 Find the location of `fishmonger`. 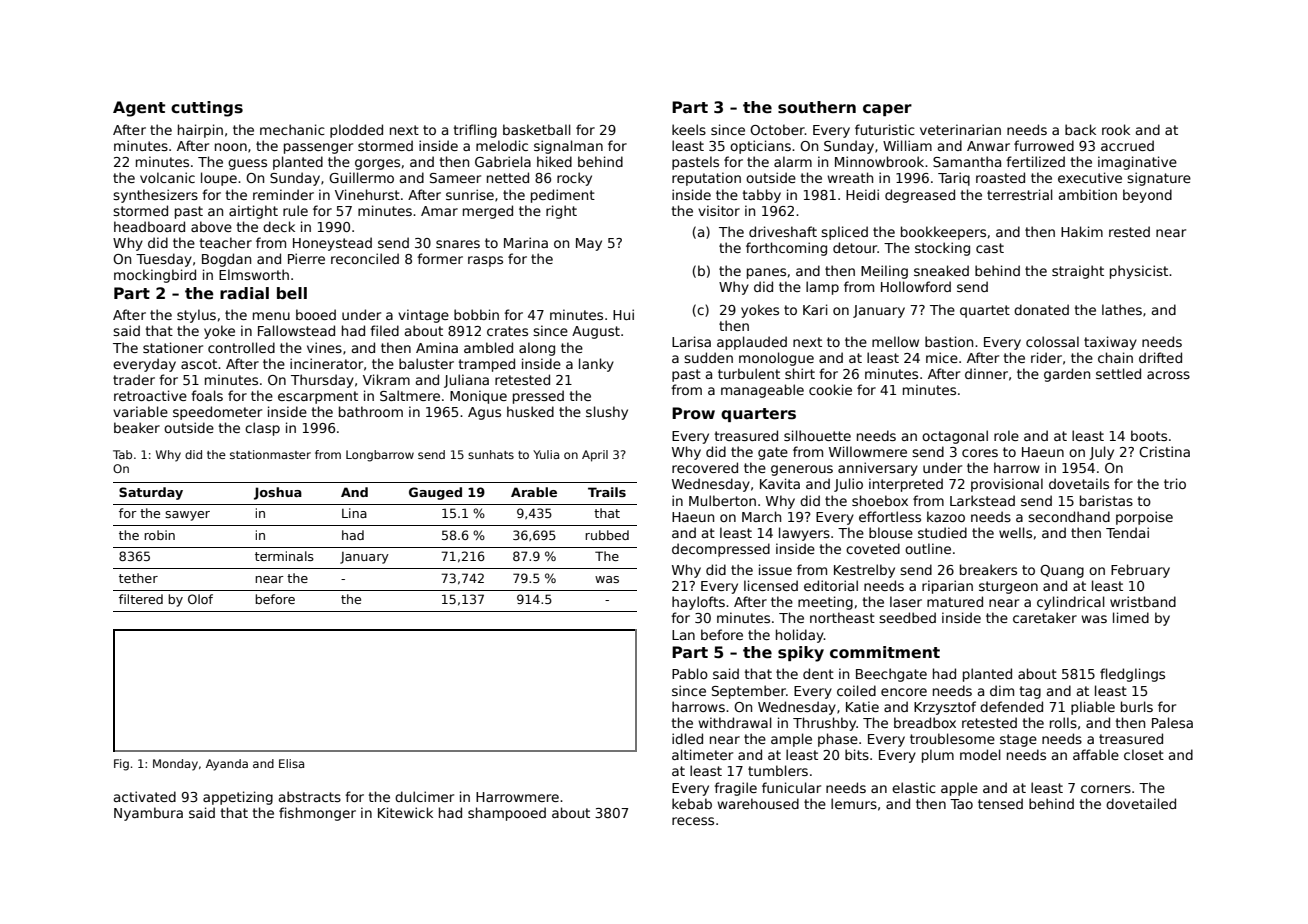

fishmonger is located at coordinates (317, 814).
